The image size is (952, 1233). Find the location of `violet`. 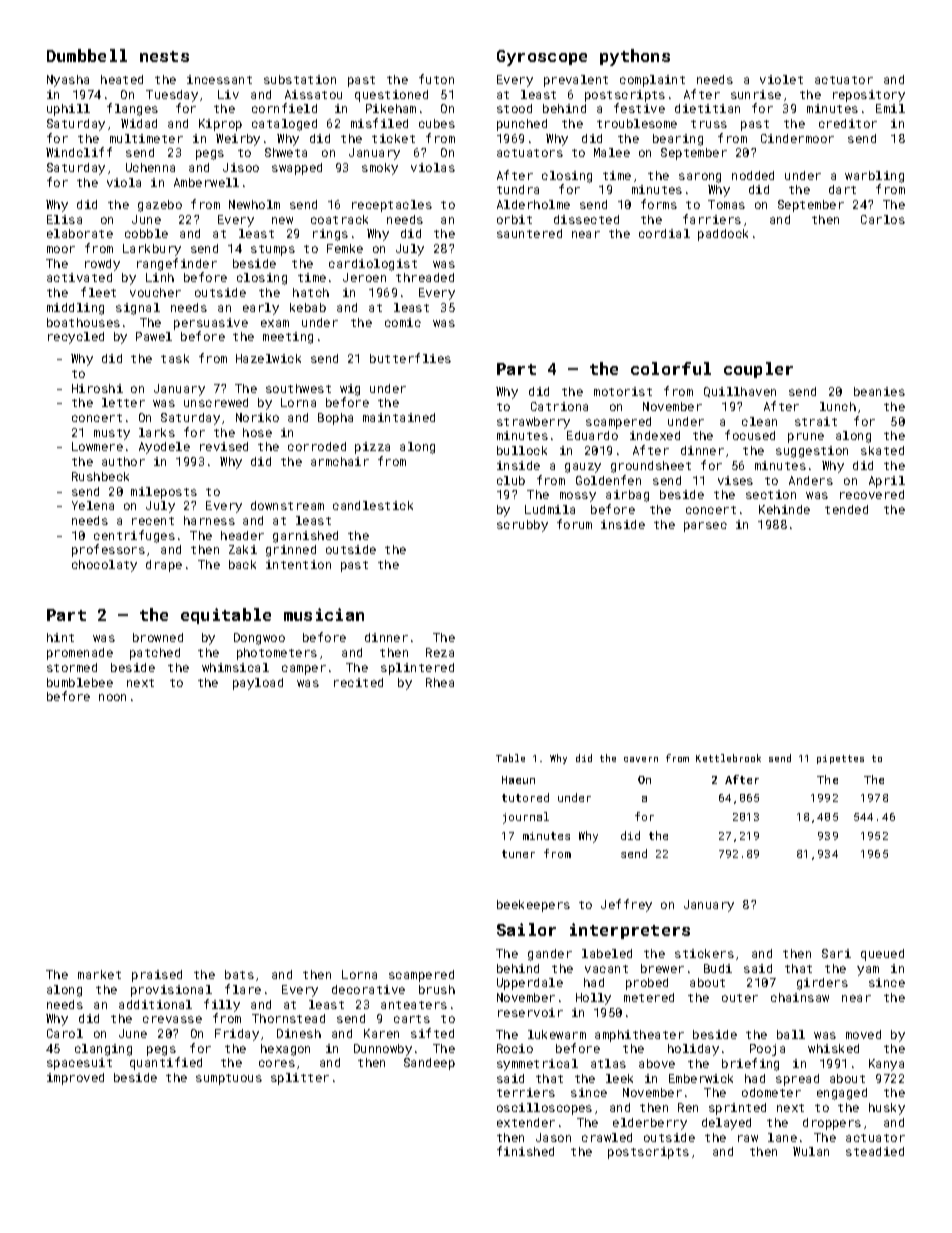

violet is located at coordinates (781, 79).
